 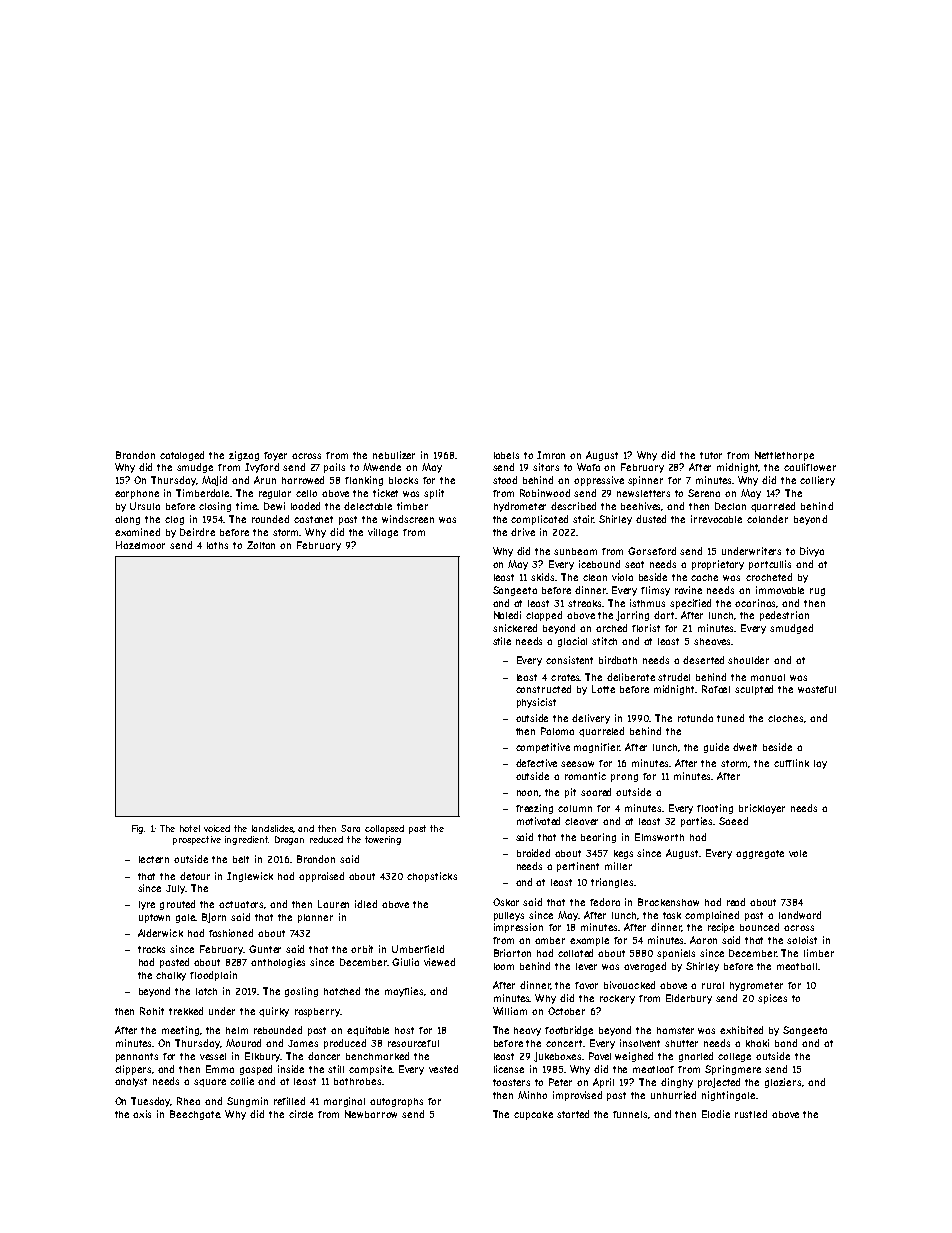 What do you see at coordinates (506, 455) in the screenshot?
I see `labels` at bounding box center [506, 455].
